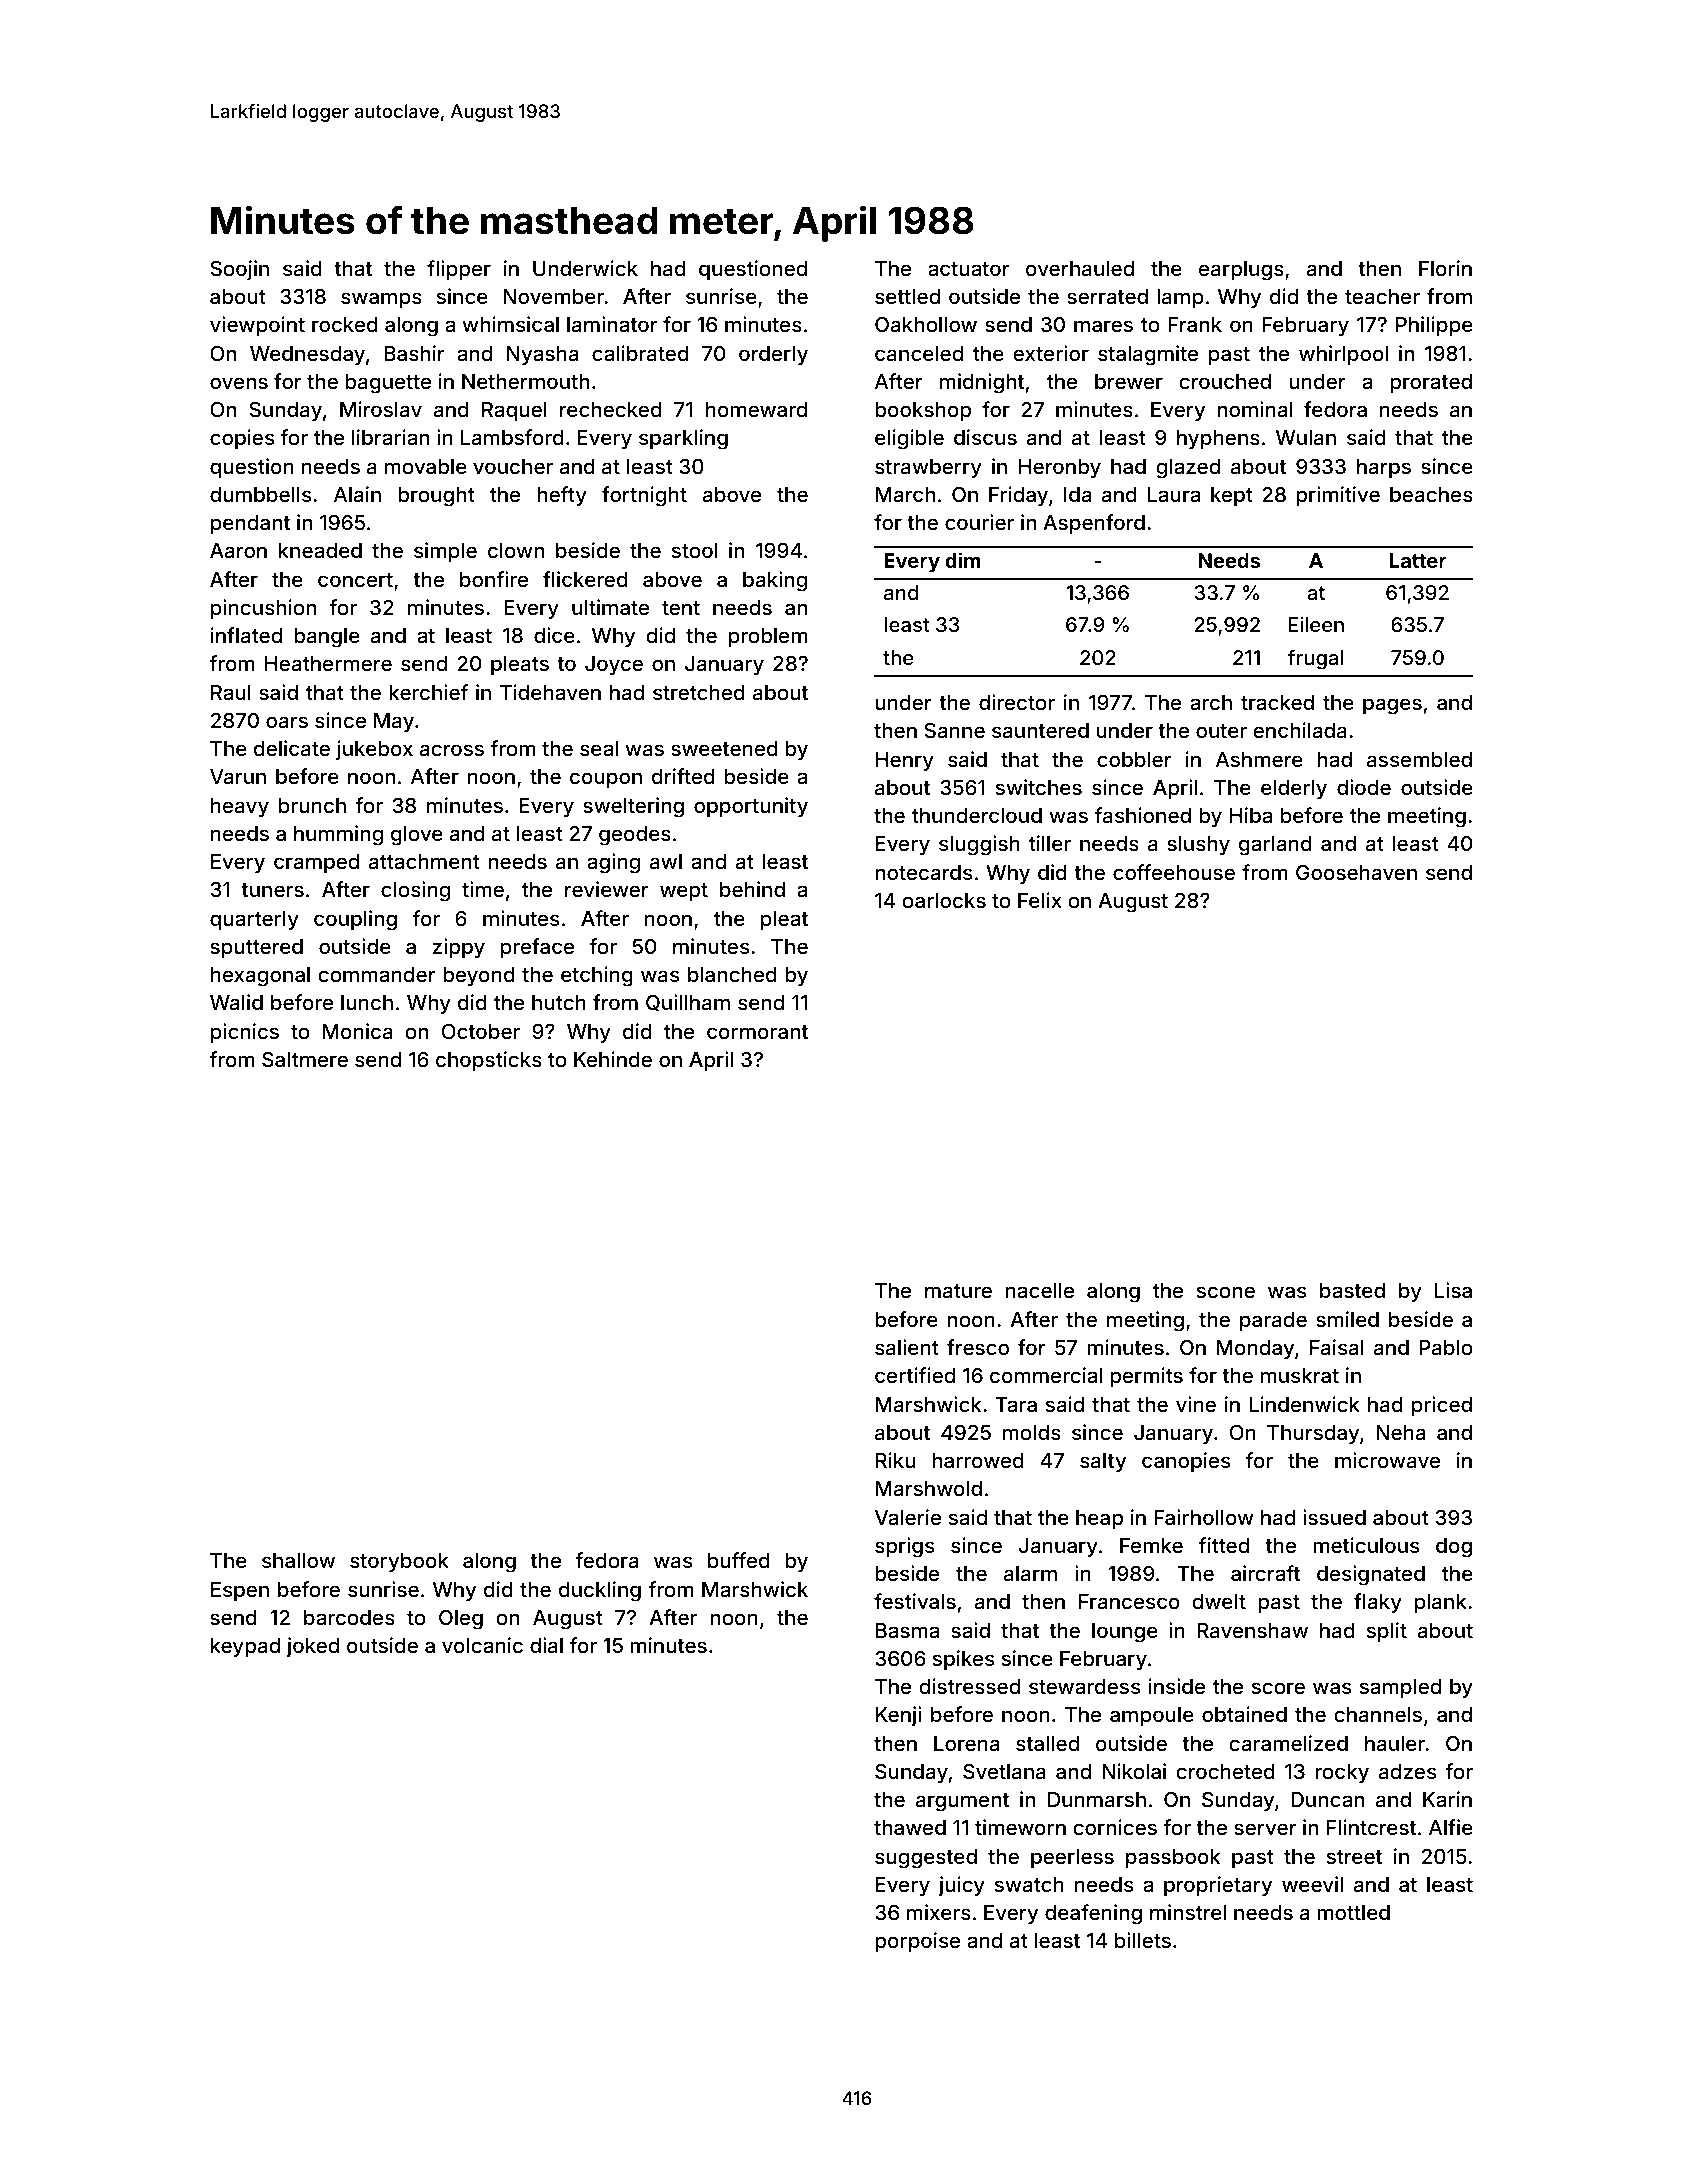 Image resolution: width=1683 pixels, height=2178 pixels. I want to click on actuator, so click(969, 269).
